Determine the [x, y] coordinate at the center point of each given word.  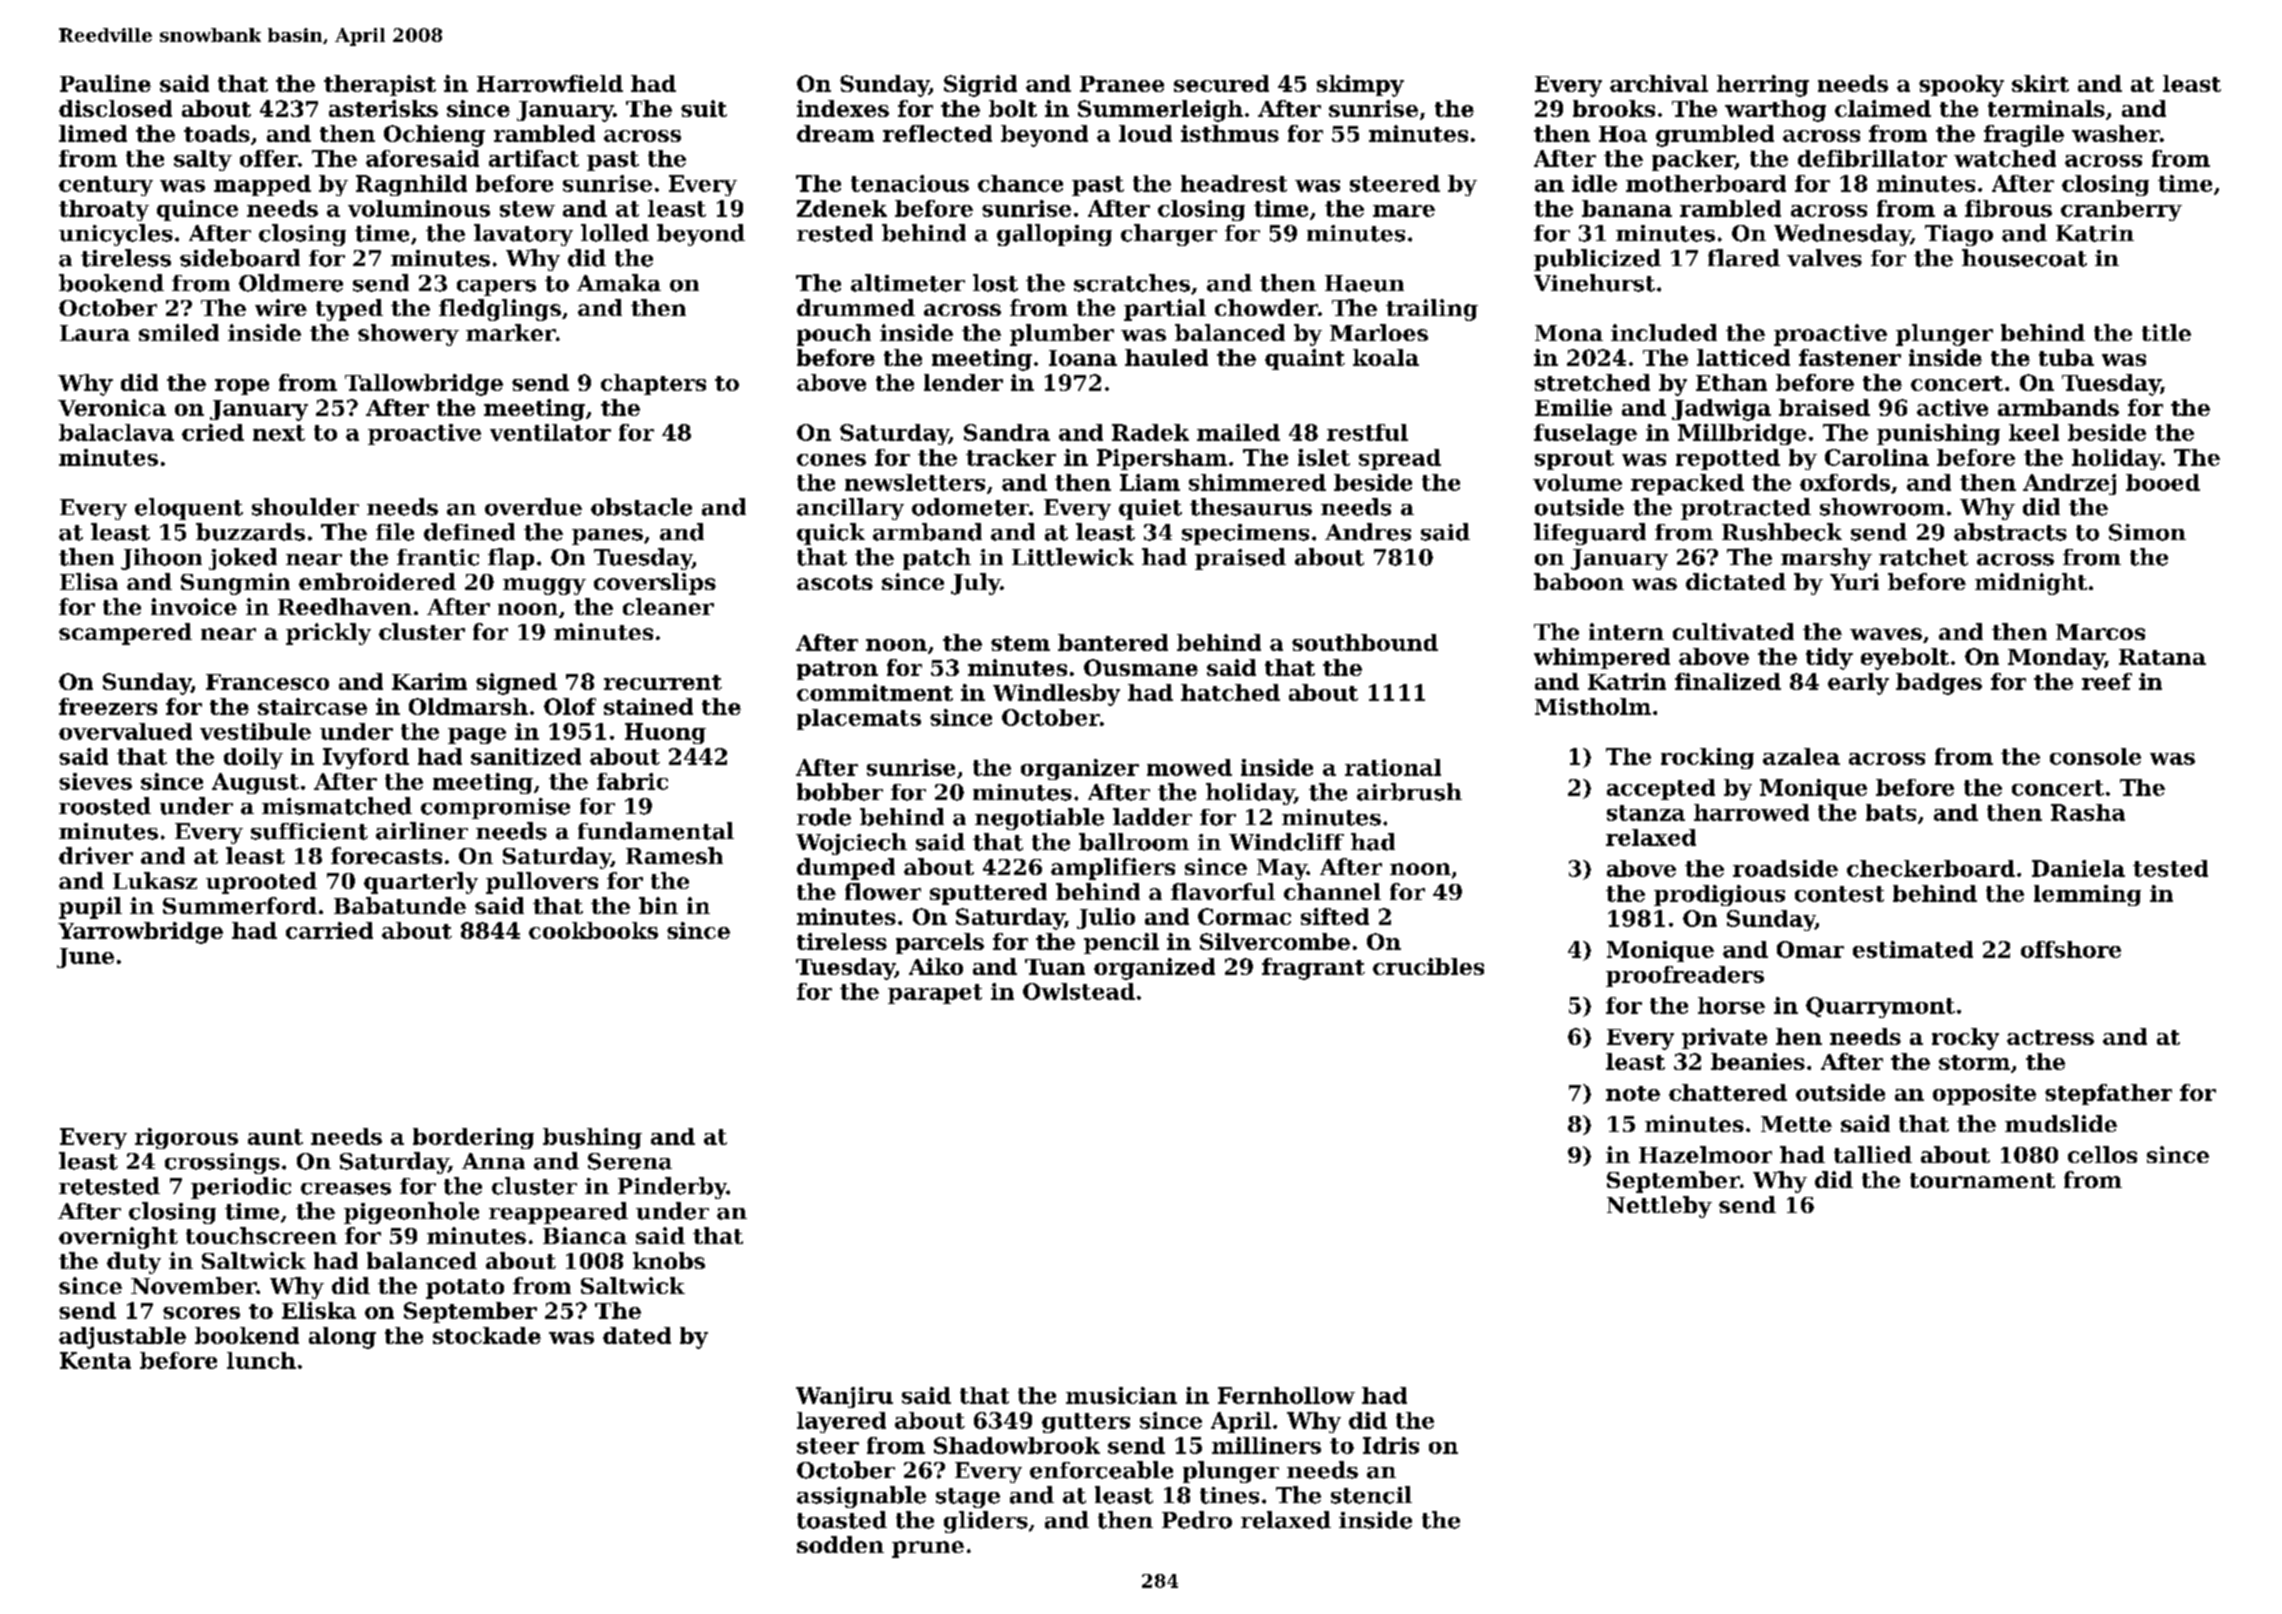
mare [1404, 211]
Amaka [619, 283]
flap [511, 559]
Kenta [95, 1360]
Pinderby [672, 1188]
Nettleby [1659, 1207]
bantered [1113, 642]
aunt [275, 1137]
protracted [1746, 509]
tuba [2066, 357]
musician [1121, 1395]
